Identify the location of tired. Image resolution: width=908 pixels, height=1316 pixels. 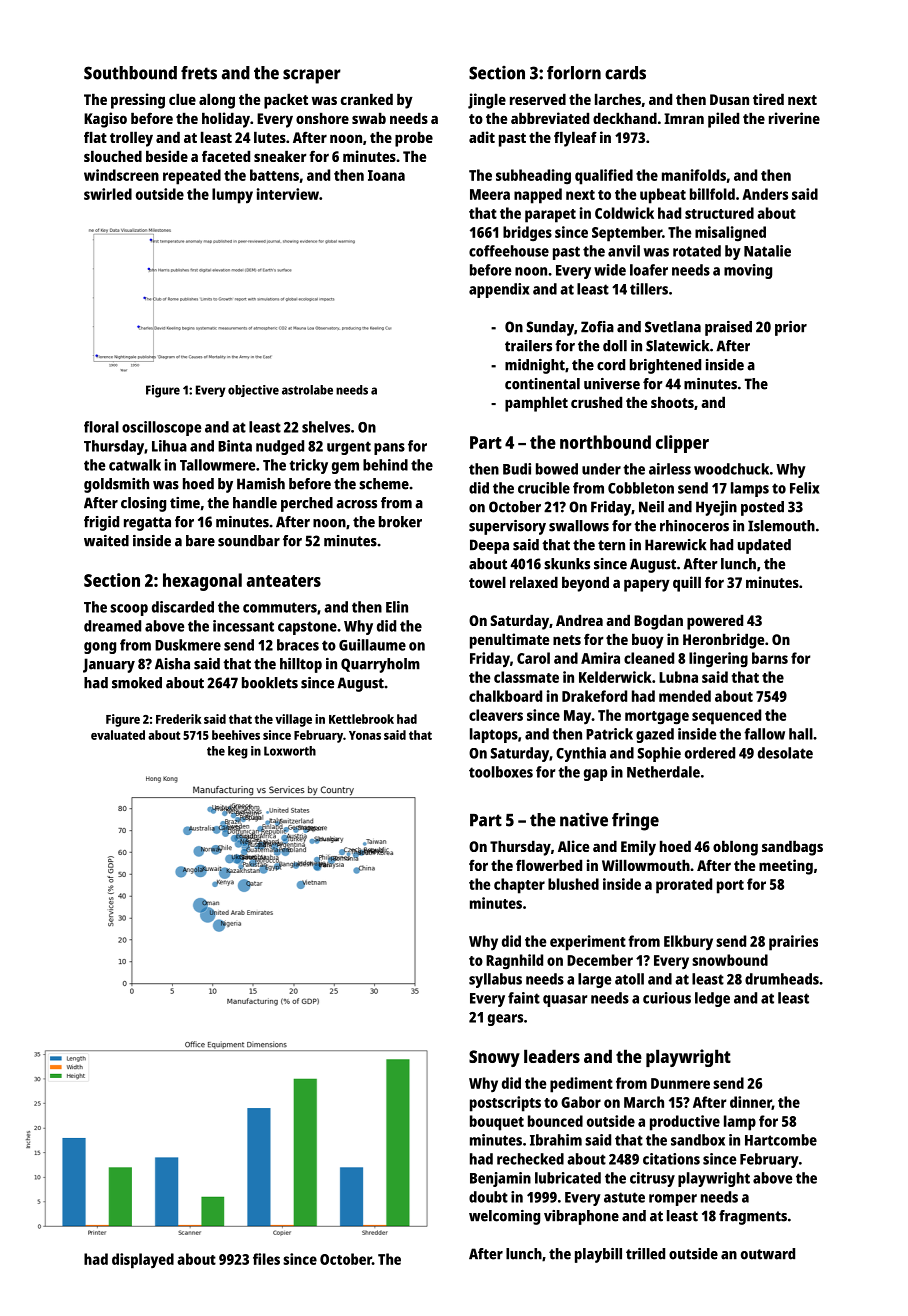
(768, 99).
